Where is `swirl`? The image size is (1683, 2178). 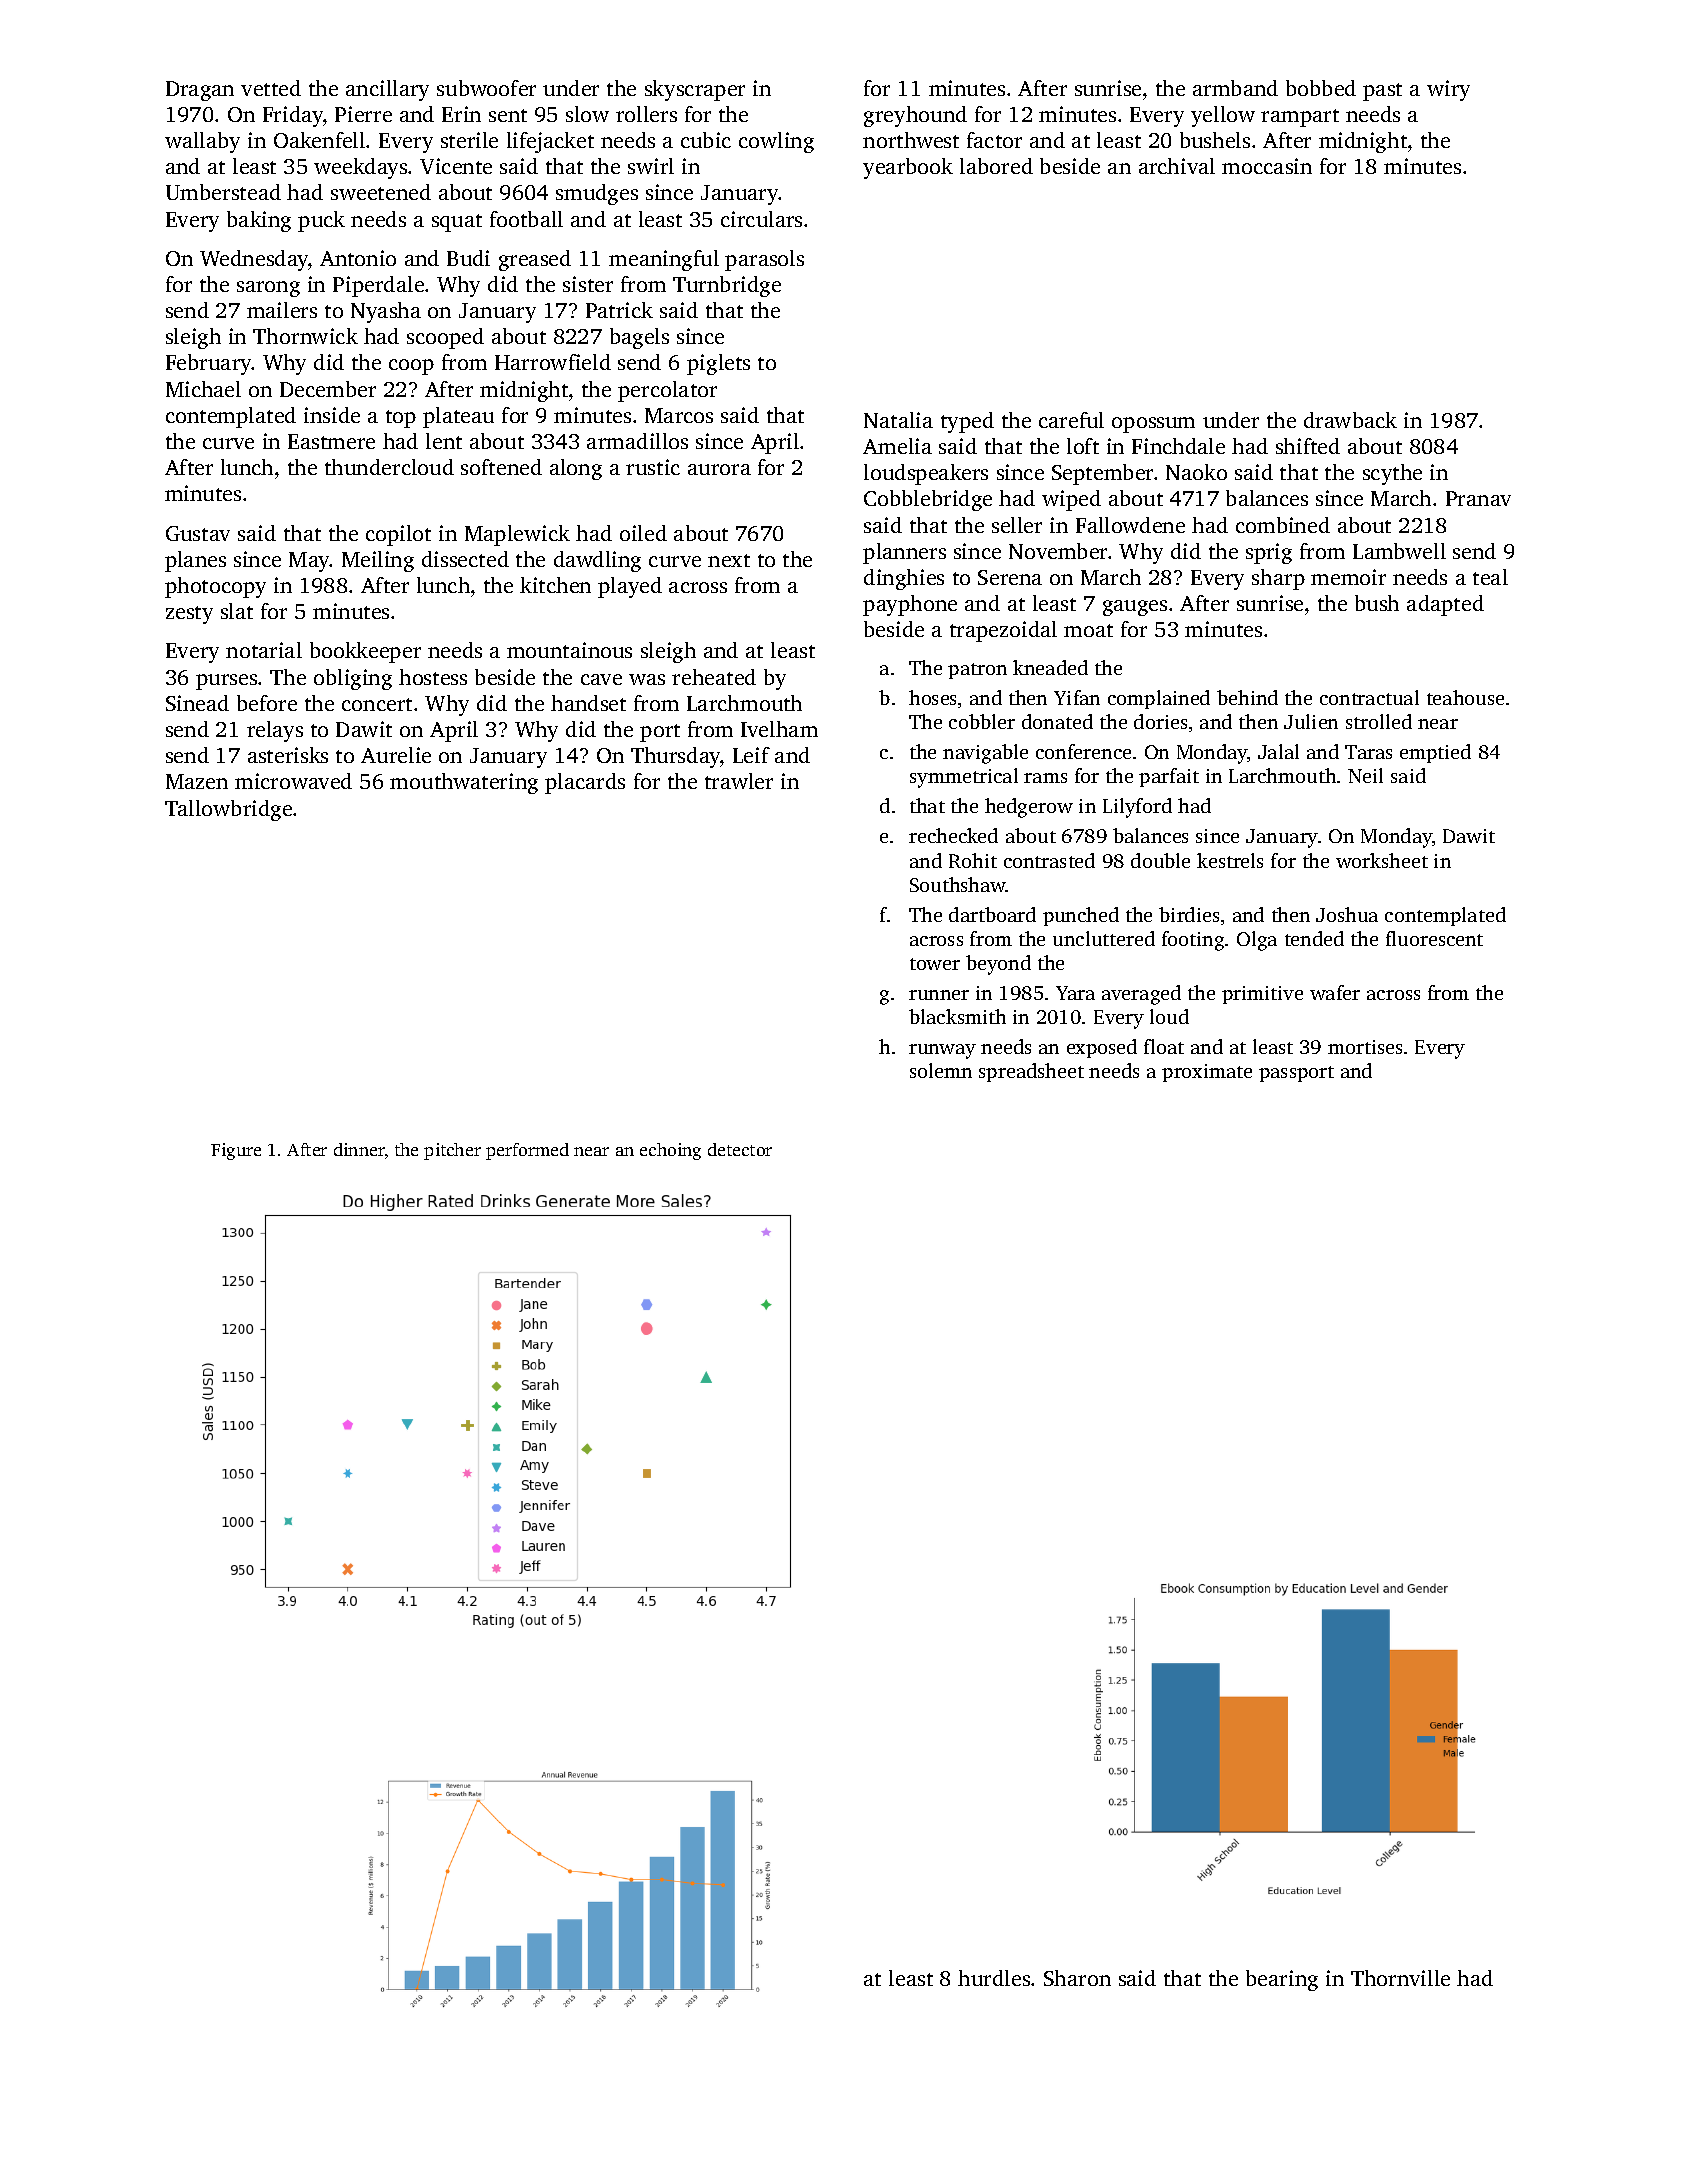 swirl is located at coordinates (651, 166).
